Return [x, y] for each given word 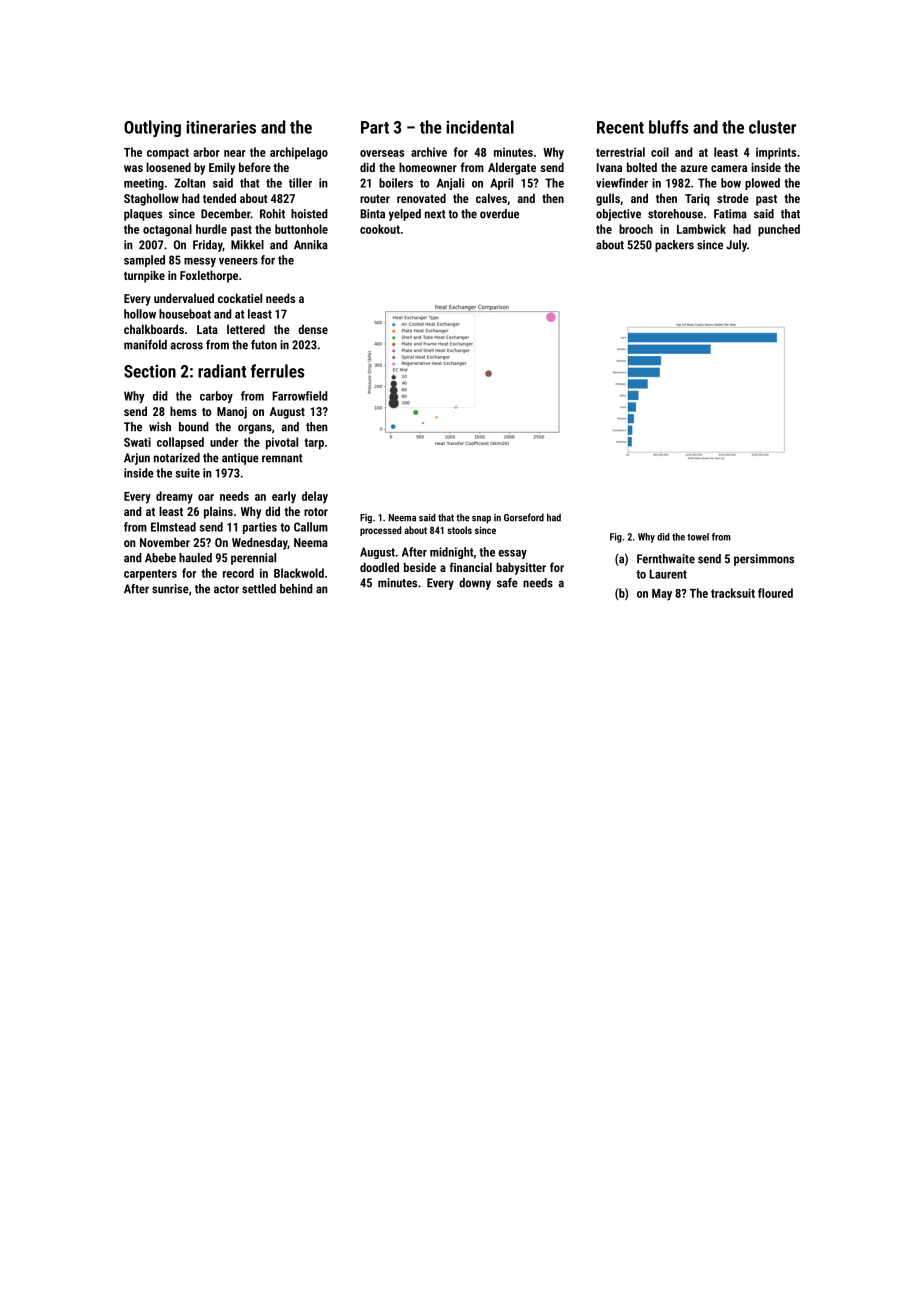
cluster [772, 127]
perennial [253, 559]
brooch [636, 229]
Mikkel [247, 245]
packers [674, 246]
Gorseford [524, 517]
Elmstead [173, 527]
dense [313, 329]
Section [150, 371]
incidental [480, 127]
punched [779, 230]
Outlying [152, 128]
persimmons [764, 560]
